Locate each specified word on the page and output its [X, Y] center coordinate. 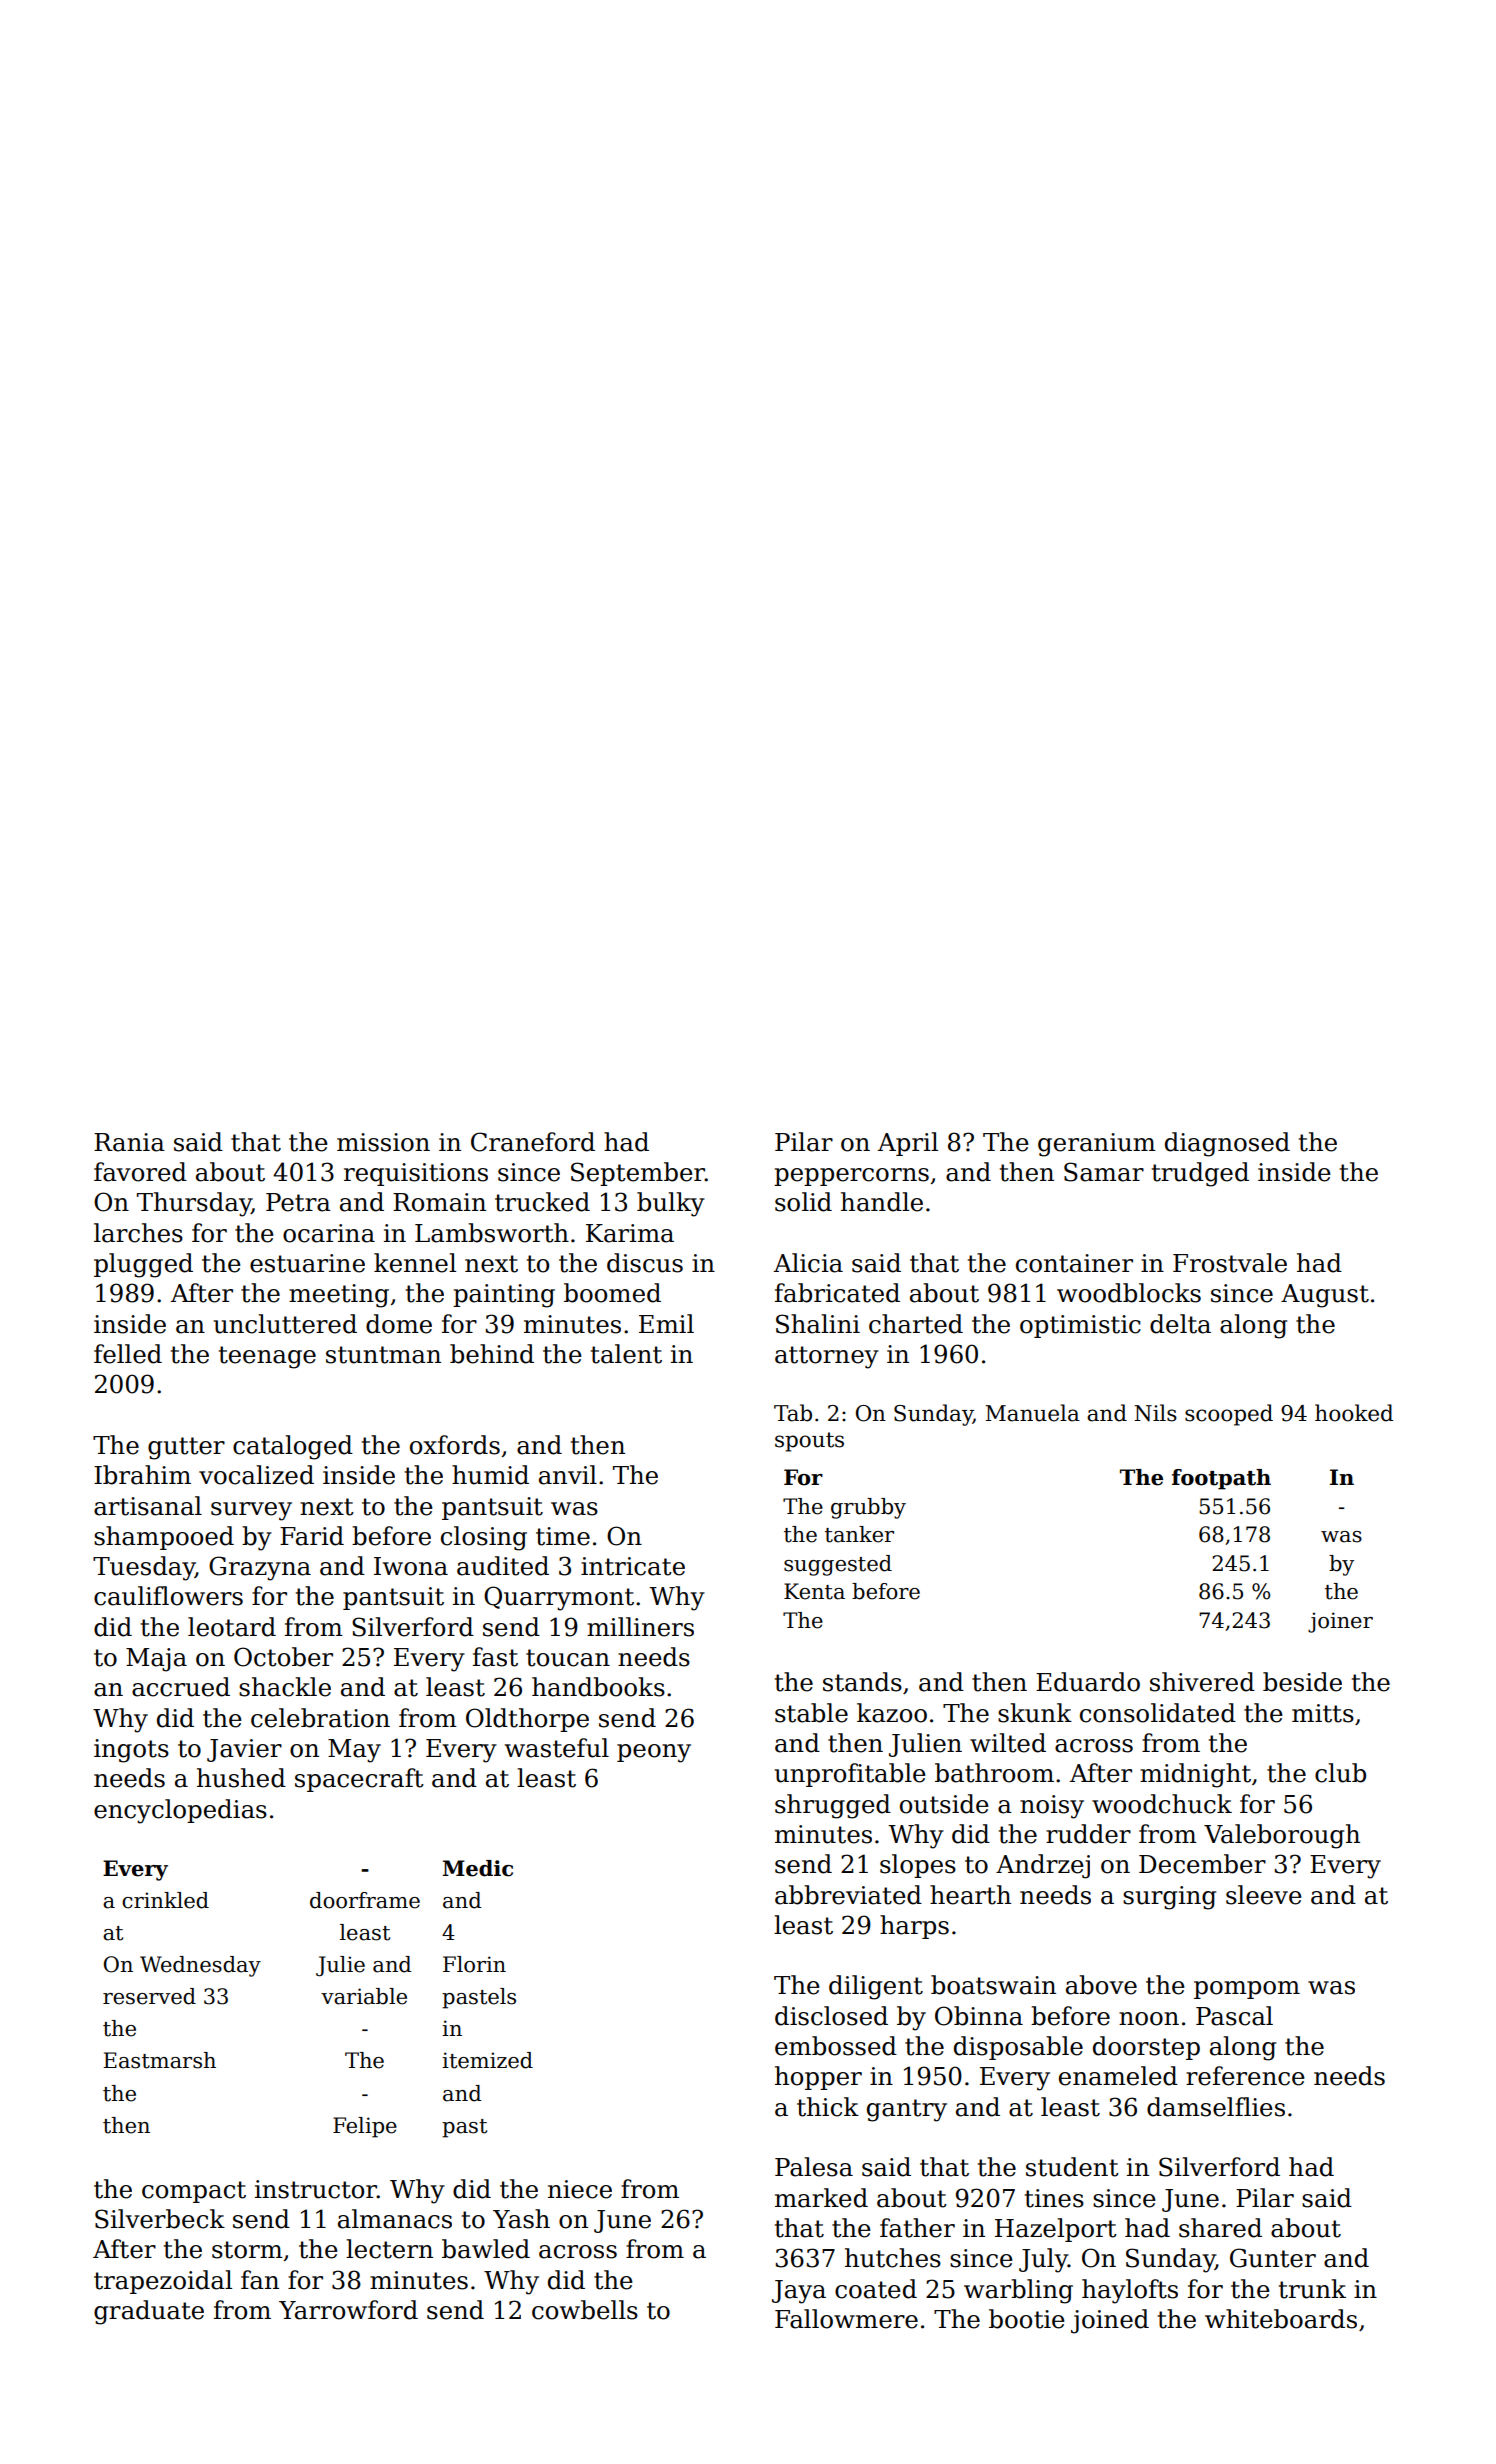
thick [828, 2107]
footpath [1221, 1479]
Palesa [814, 2167]
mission [383, 1142]
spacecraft [359, 1780]
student [1072, 2167]
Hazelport [1056, 2230]
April [908, 1144]
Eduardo [1088, 1682]
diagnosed [1227, 1144]
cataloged [293, 1447]
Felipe [365, 2127]
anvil [568, 1475]
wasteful [557, 1748]
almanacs [395, 2219]
